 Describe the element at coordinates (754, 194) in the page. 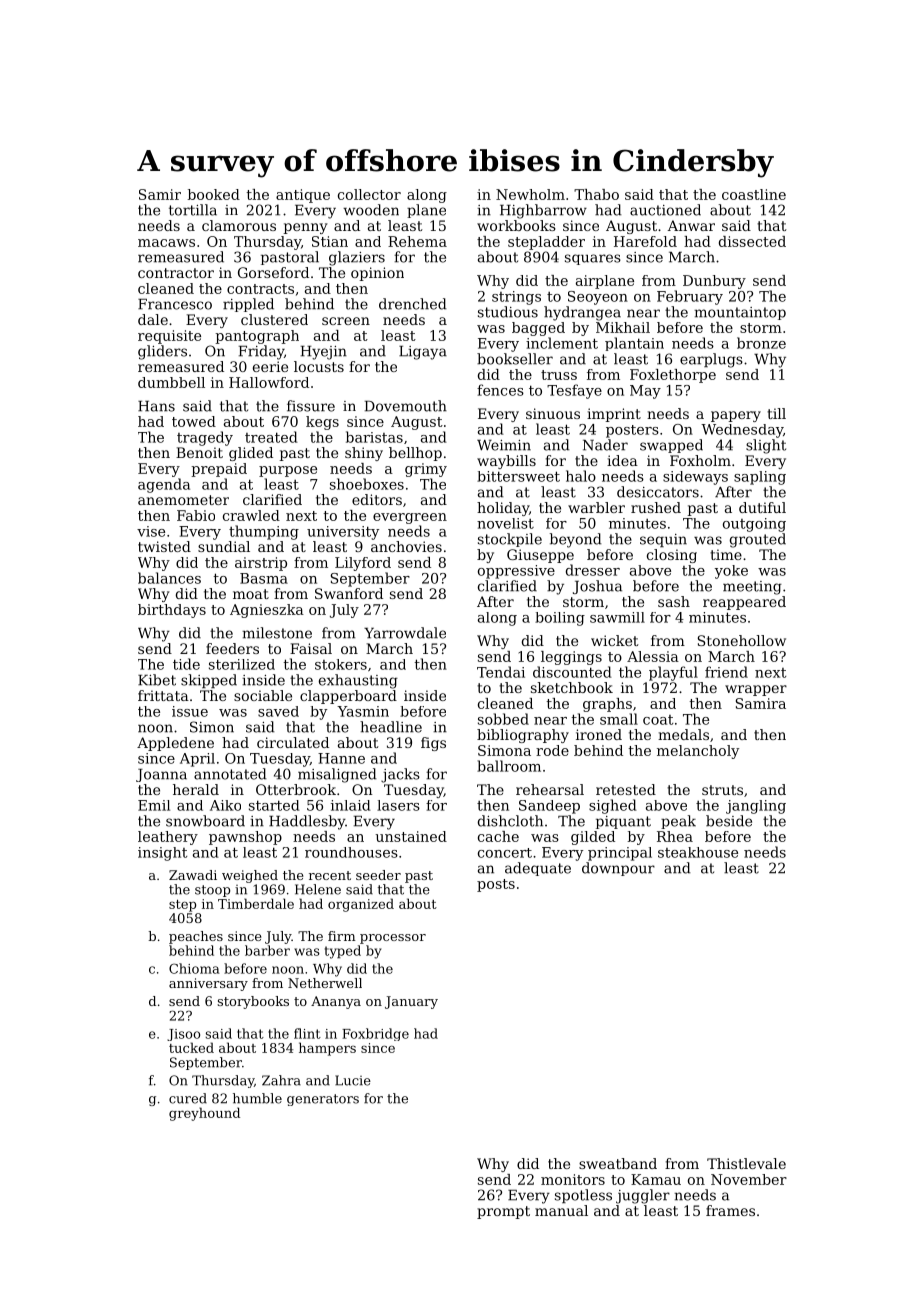

I see `coastline` at that location.
